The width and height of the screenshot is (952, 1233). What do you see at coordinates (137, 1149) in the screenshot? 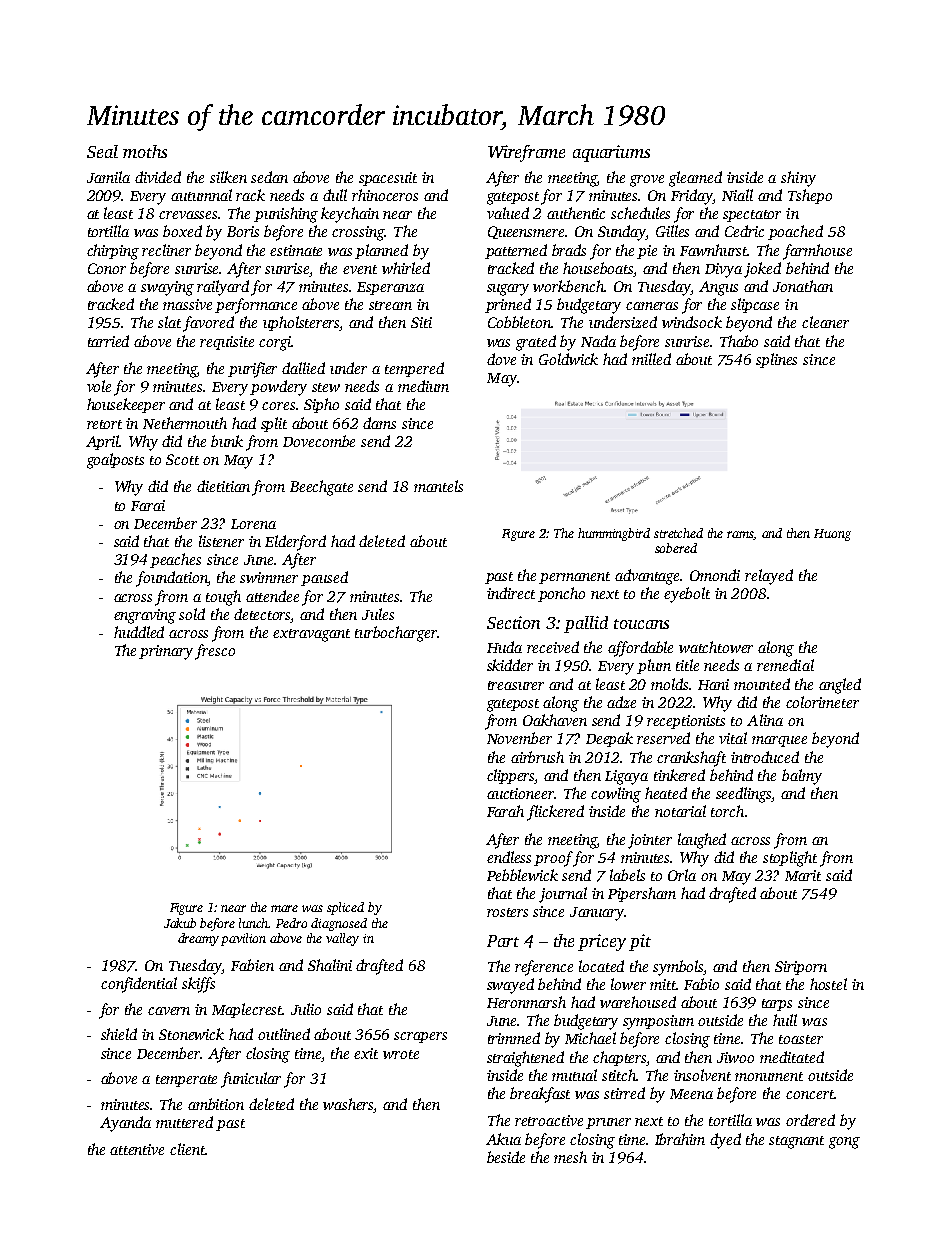
I see `attentive` at bounding box center [137, 1149].
